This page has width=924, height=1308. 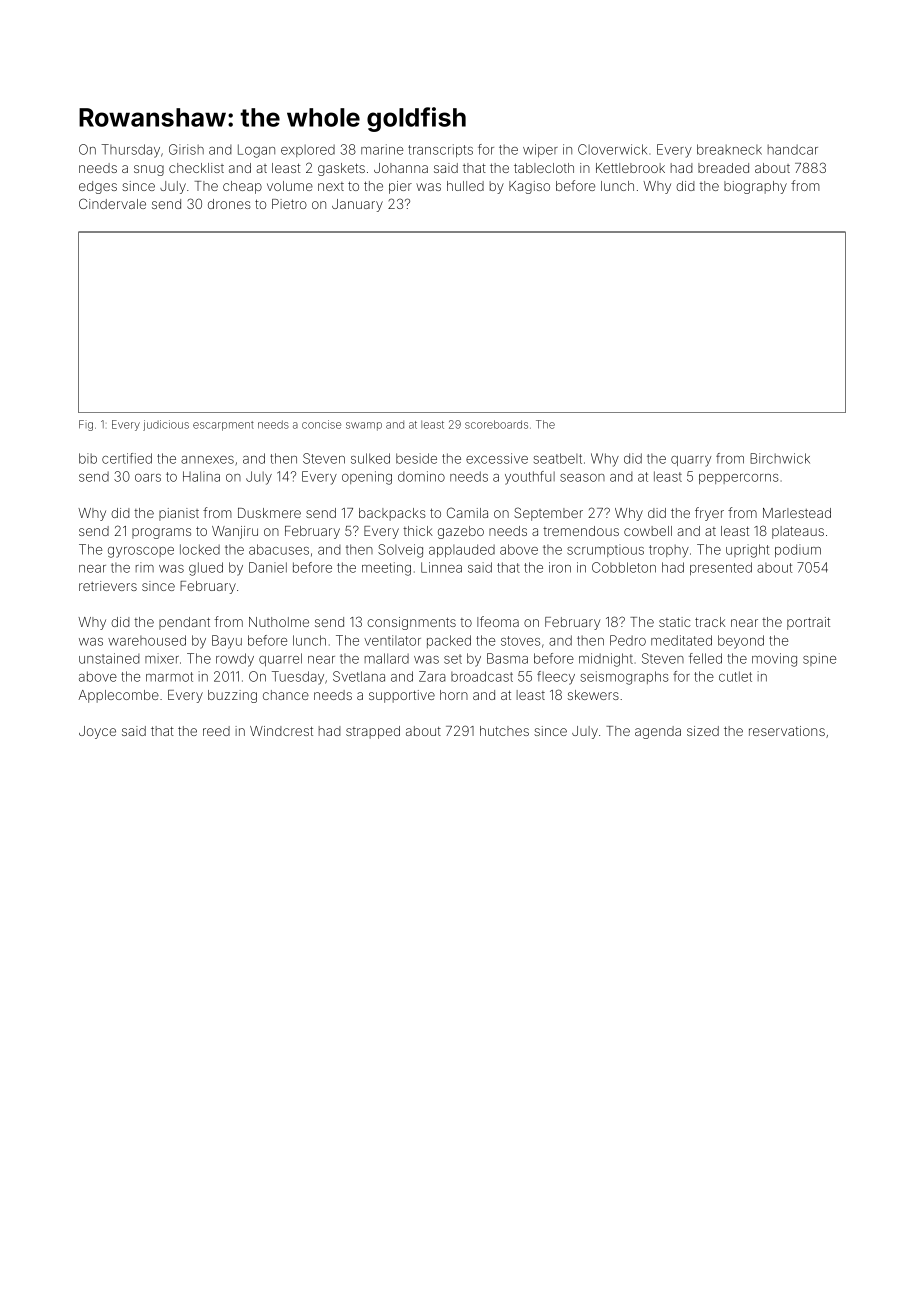 What do you see at coordinates (691, 461) in the page?
I see `quarry` at bounding box center [691, 461].
